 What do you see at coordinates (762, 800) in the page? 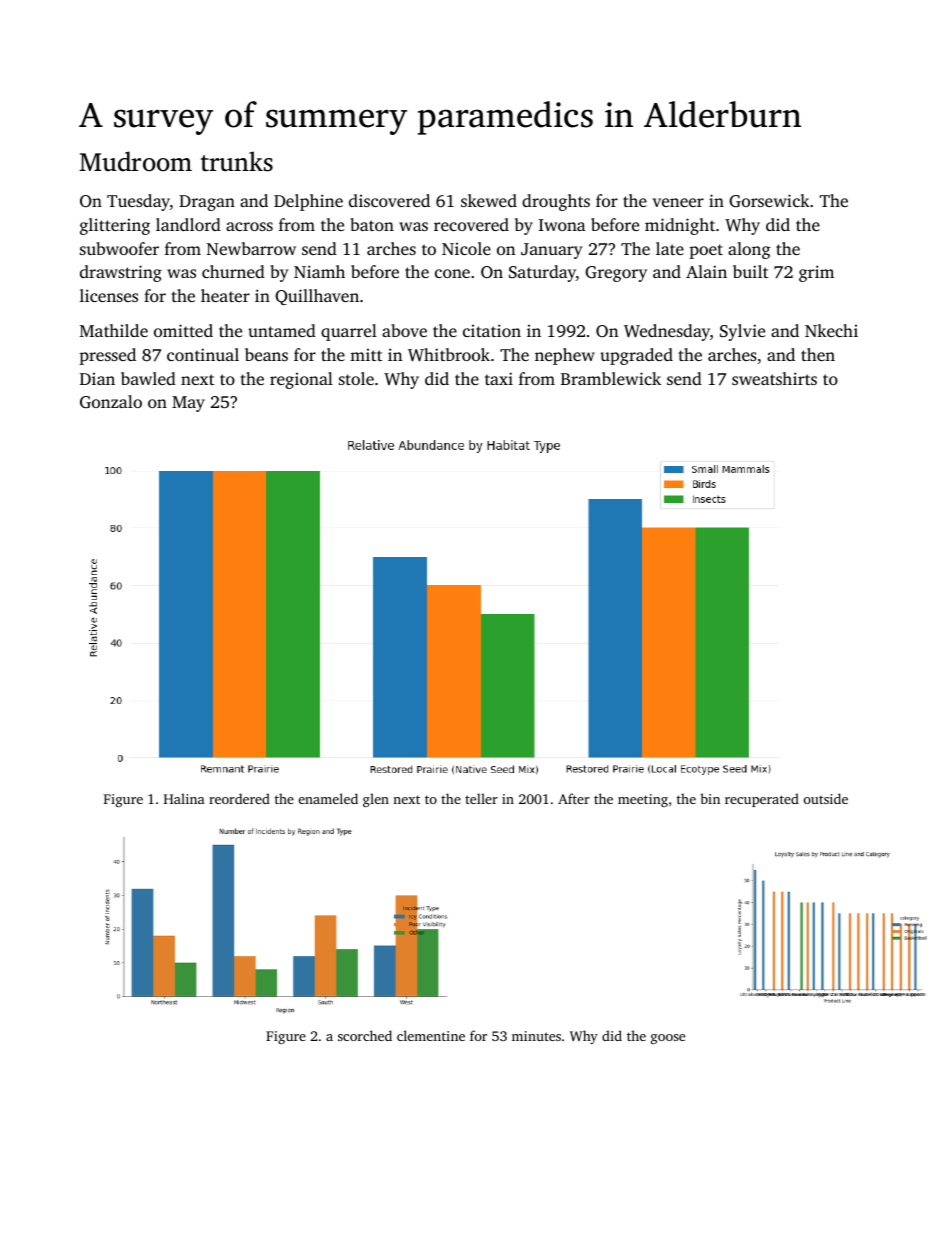
I see `recuperated` at bounding box center [762, 800].
